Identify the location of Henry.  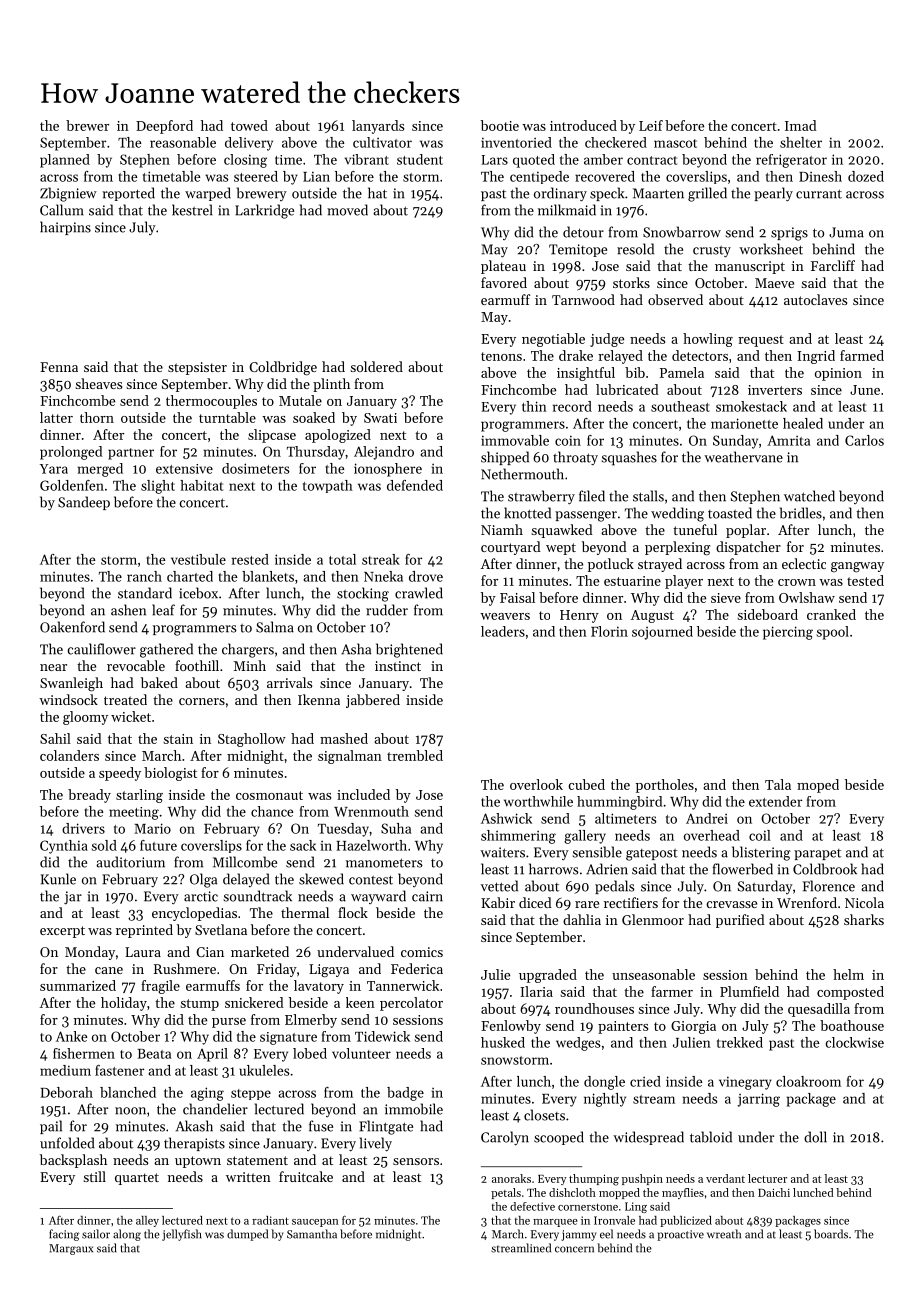
(579, 616).
